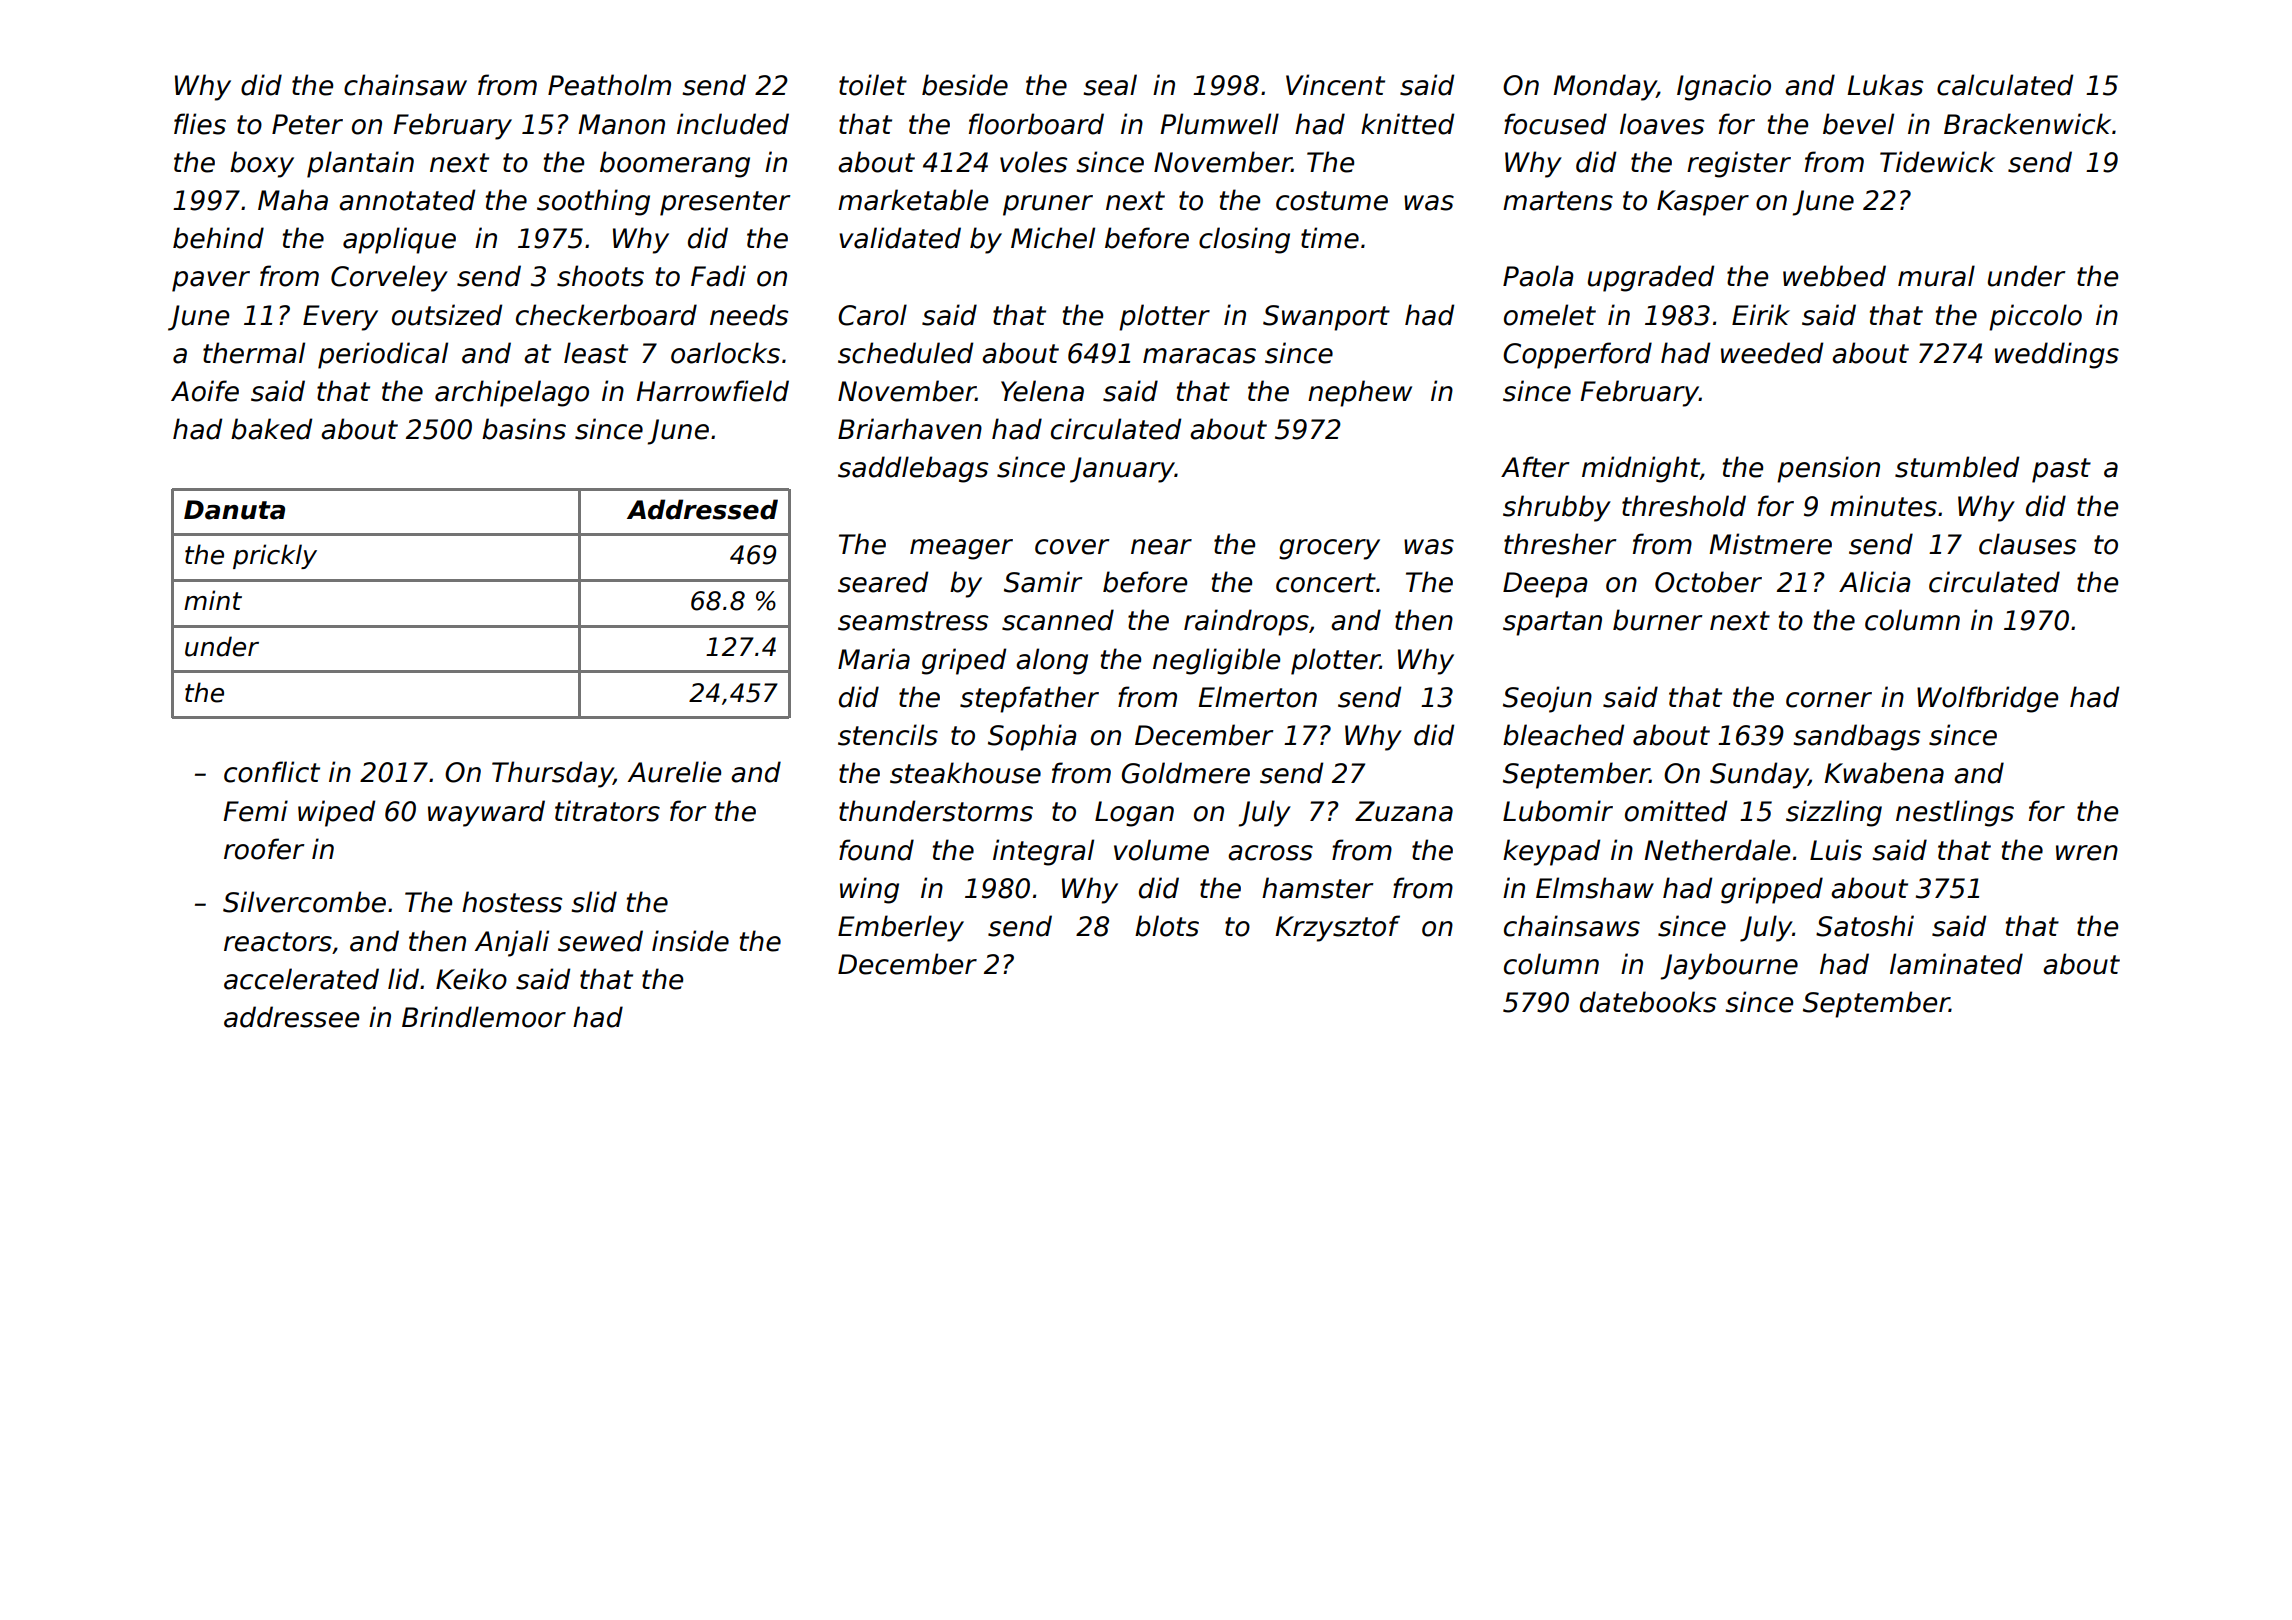 Image resolution: width=2292 pixels, height=1620 pixels. I want to click on titrators, so click(607, 811).
